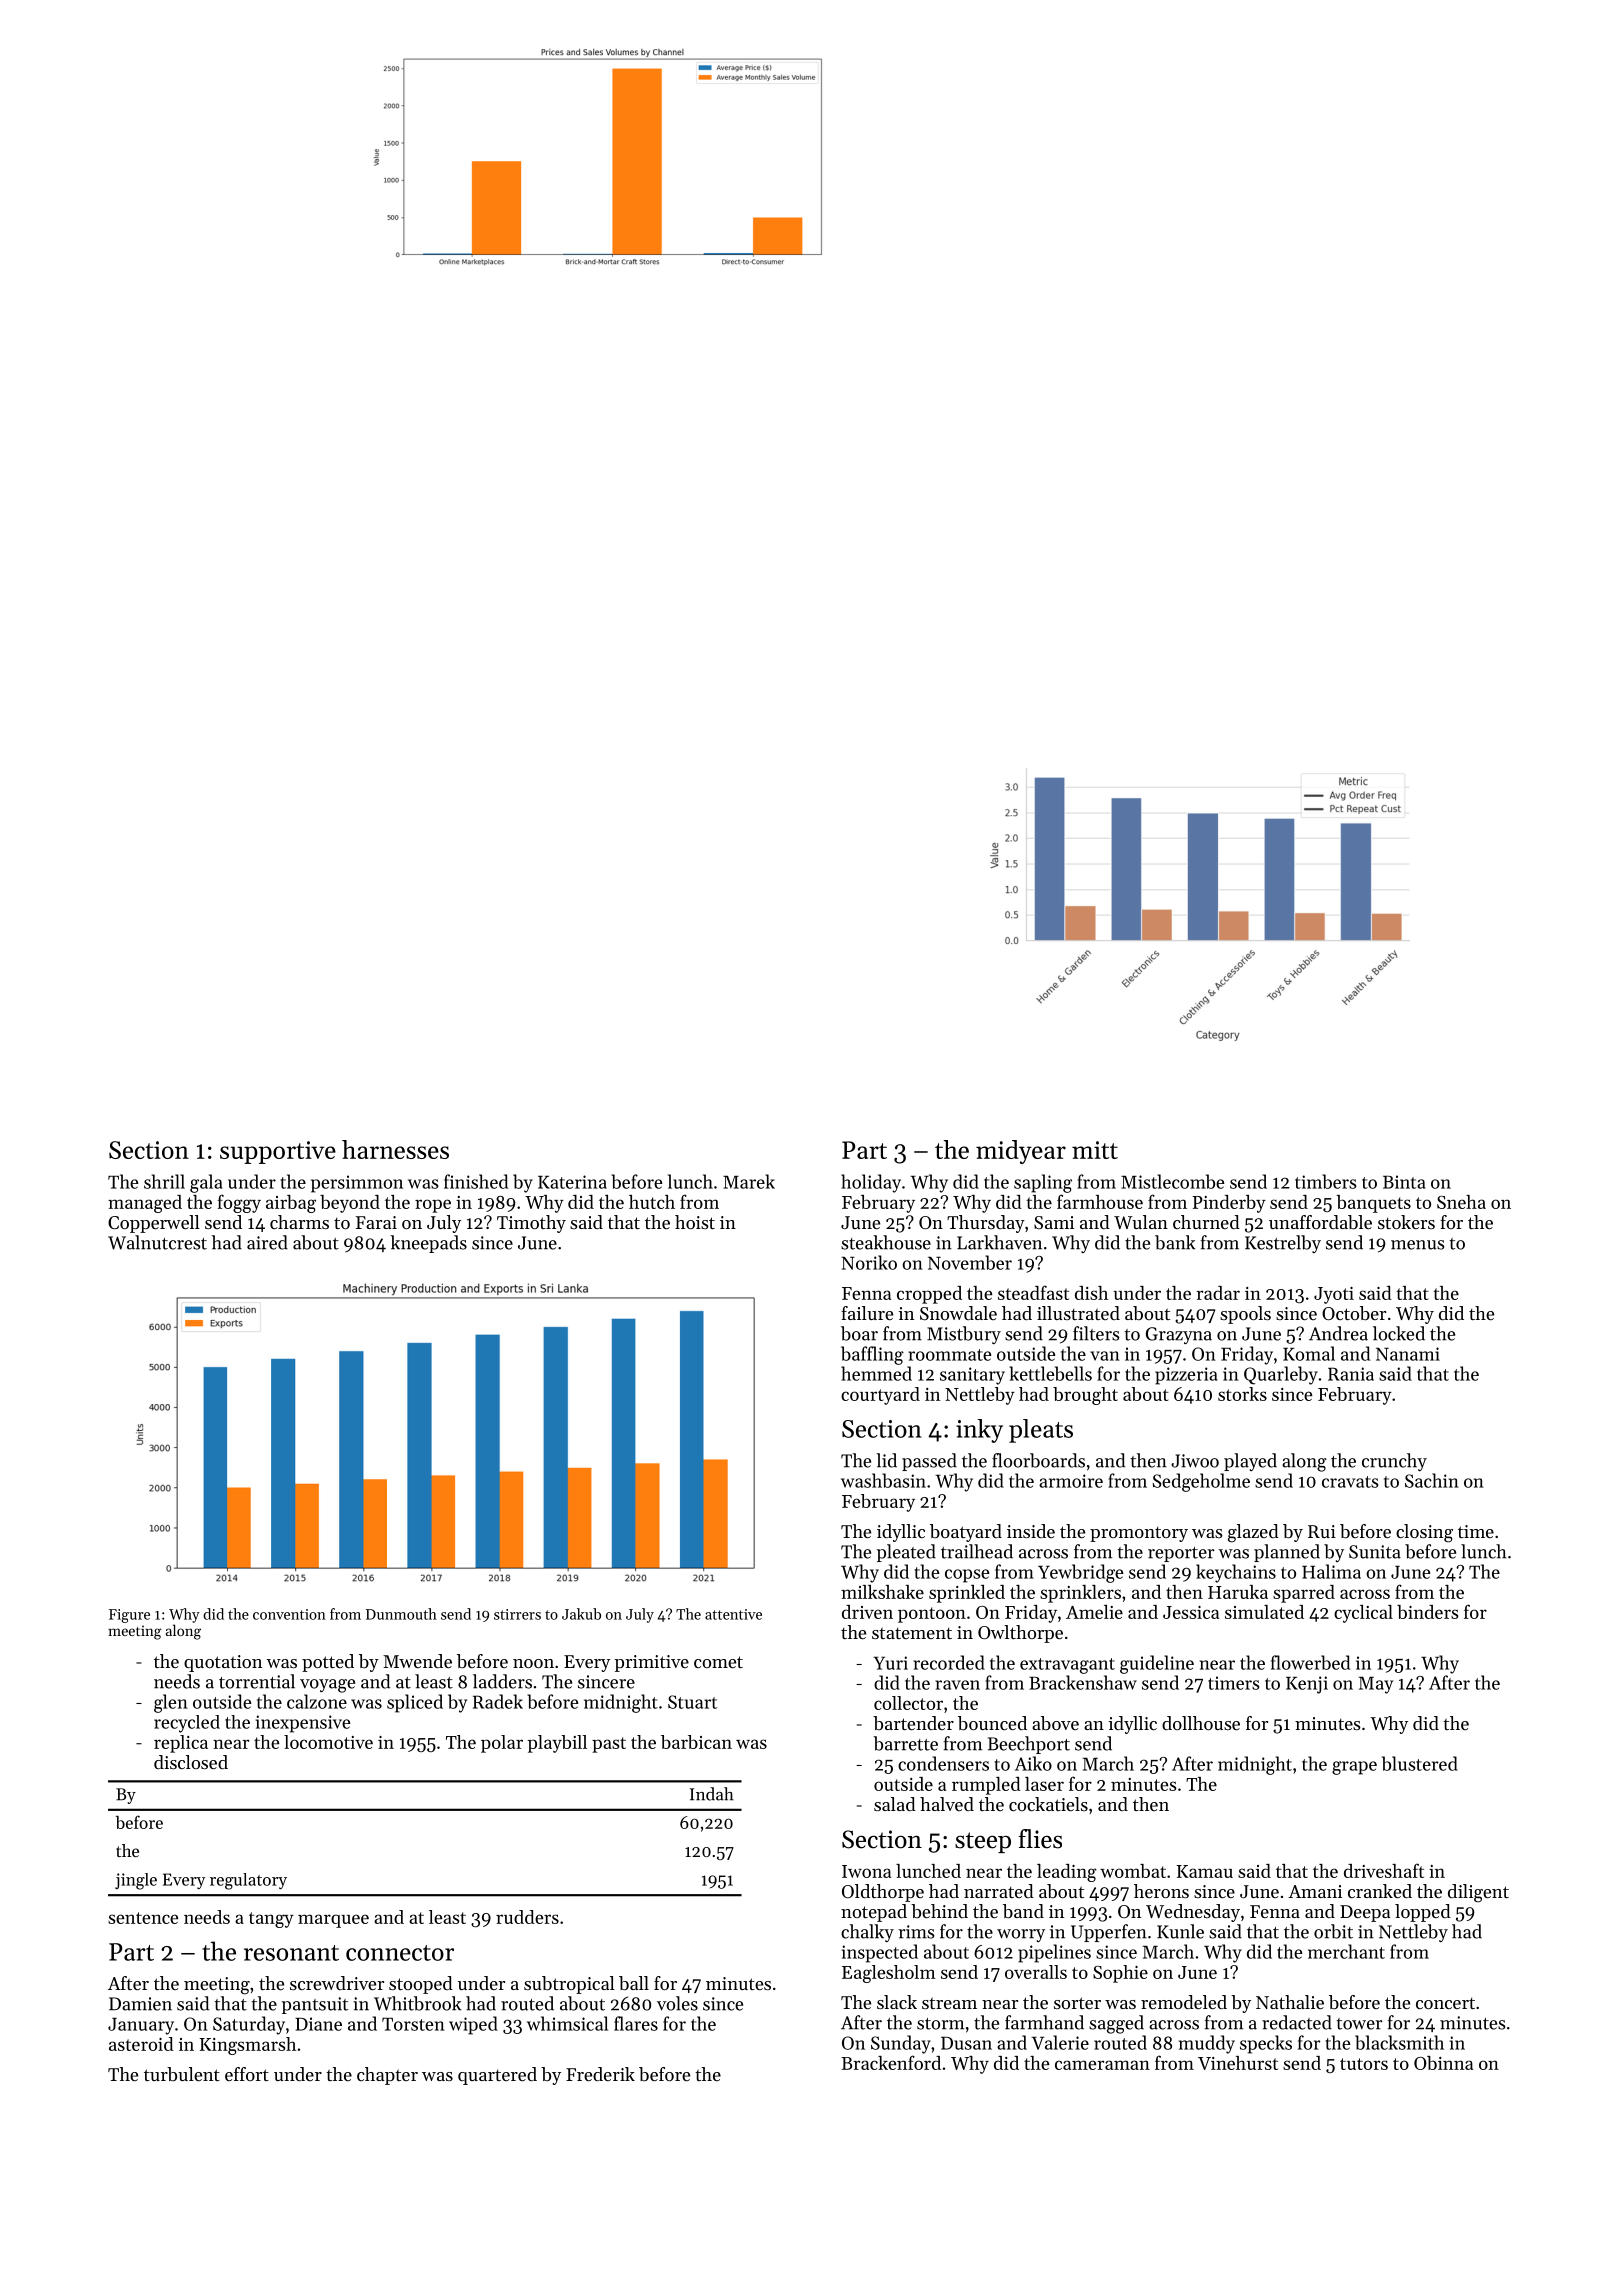  I want to click on Sedgeholme, so click(1201, 1482).
